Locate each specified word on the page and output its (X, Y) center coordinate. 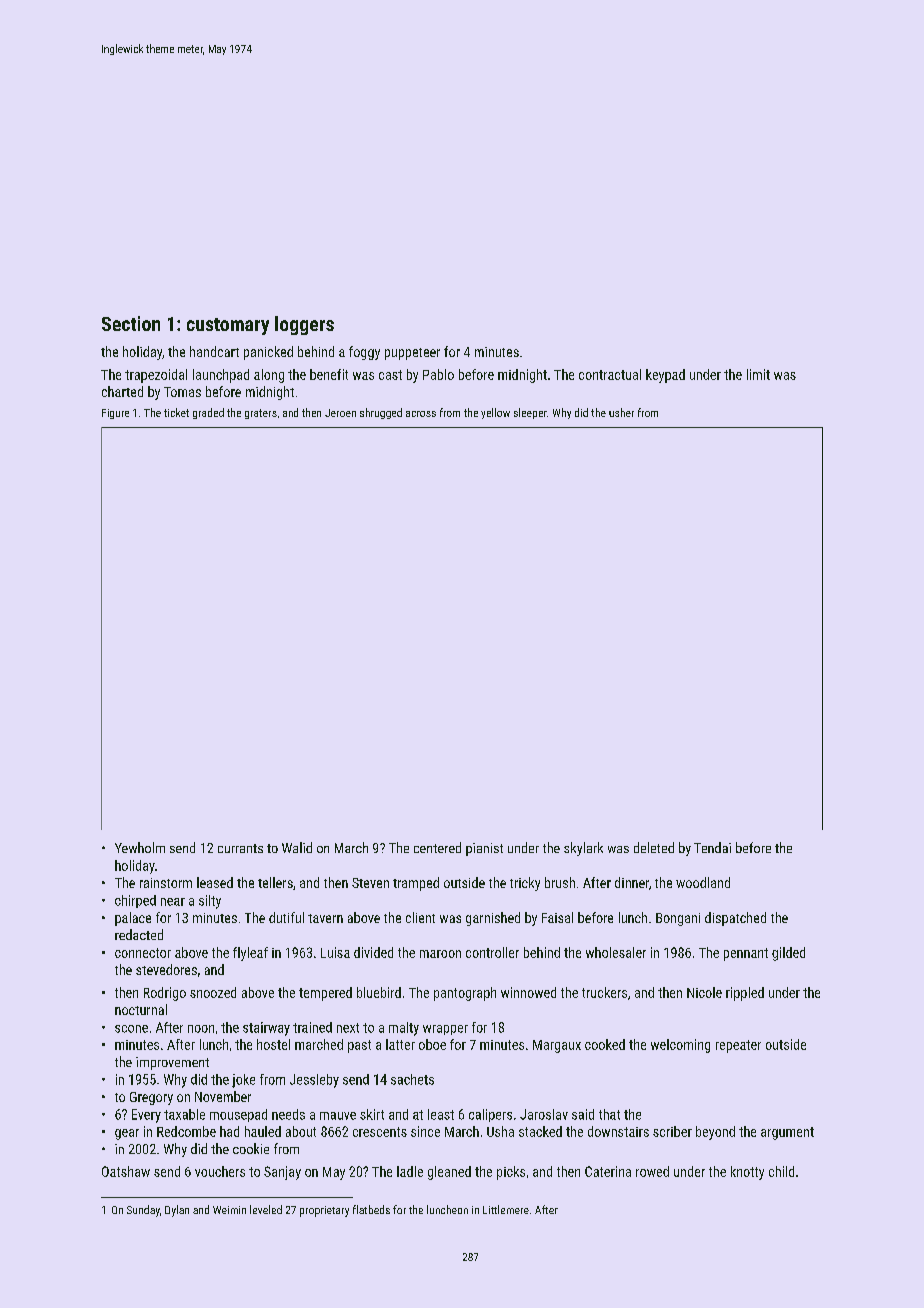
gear (127, 1134)
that (609, 1114)
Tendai (712, 847)
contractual (610, 374)
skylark (583, 849)
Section (131, 323)
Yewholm (140, 847)
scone (131, 1029)
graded (208, 413)
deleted (654, 847)
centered (437, 847)
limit (758, 374)
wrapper (445, 1030)
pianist (484, 849)
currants (240, 848)
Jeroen (340, 413)
